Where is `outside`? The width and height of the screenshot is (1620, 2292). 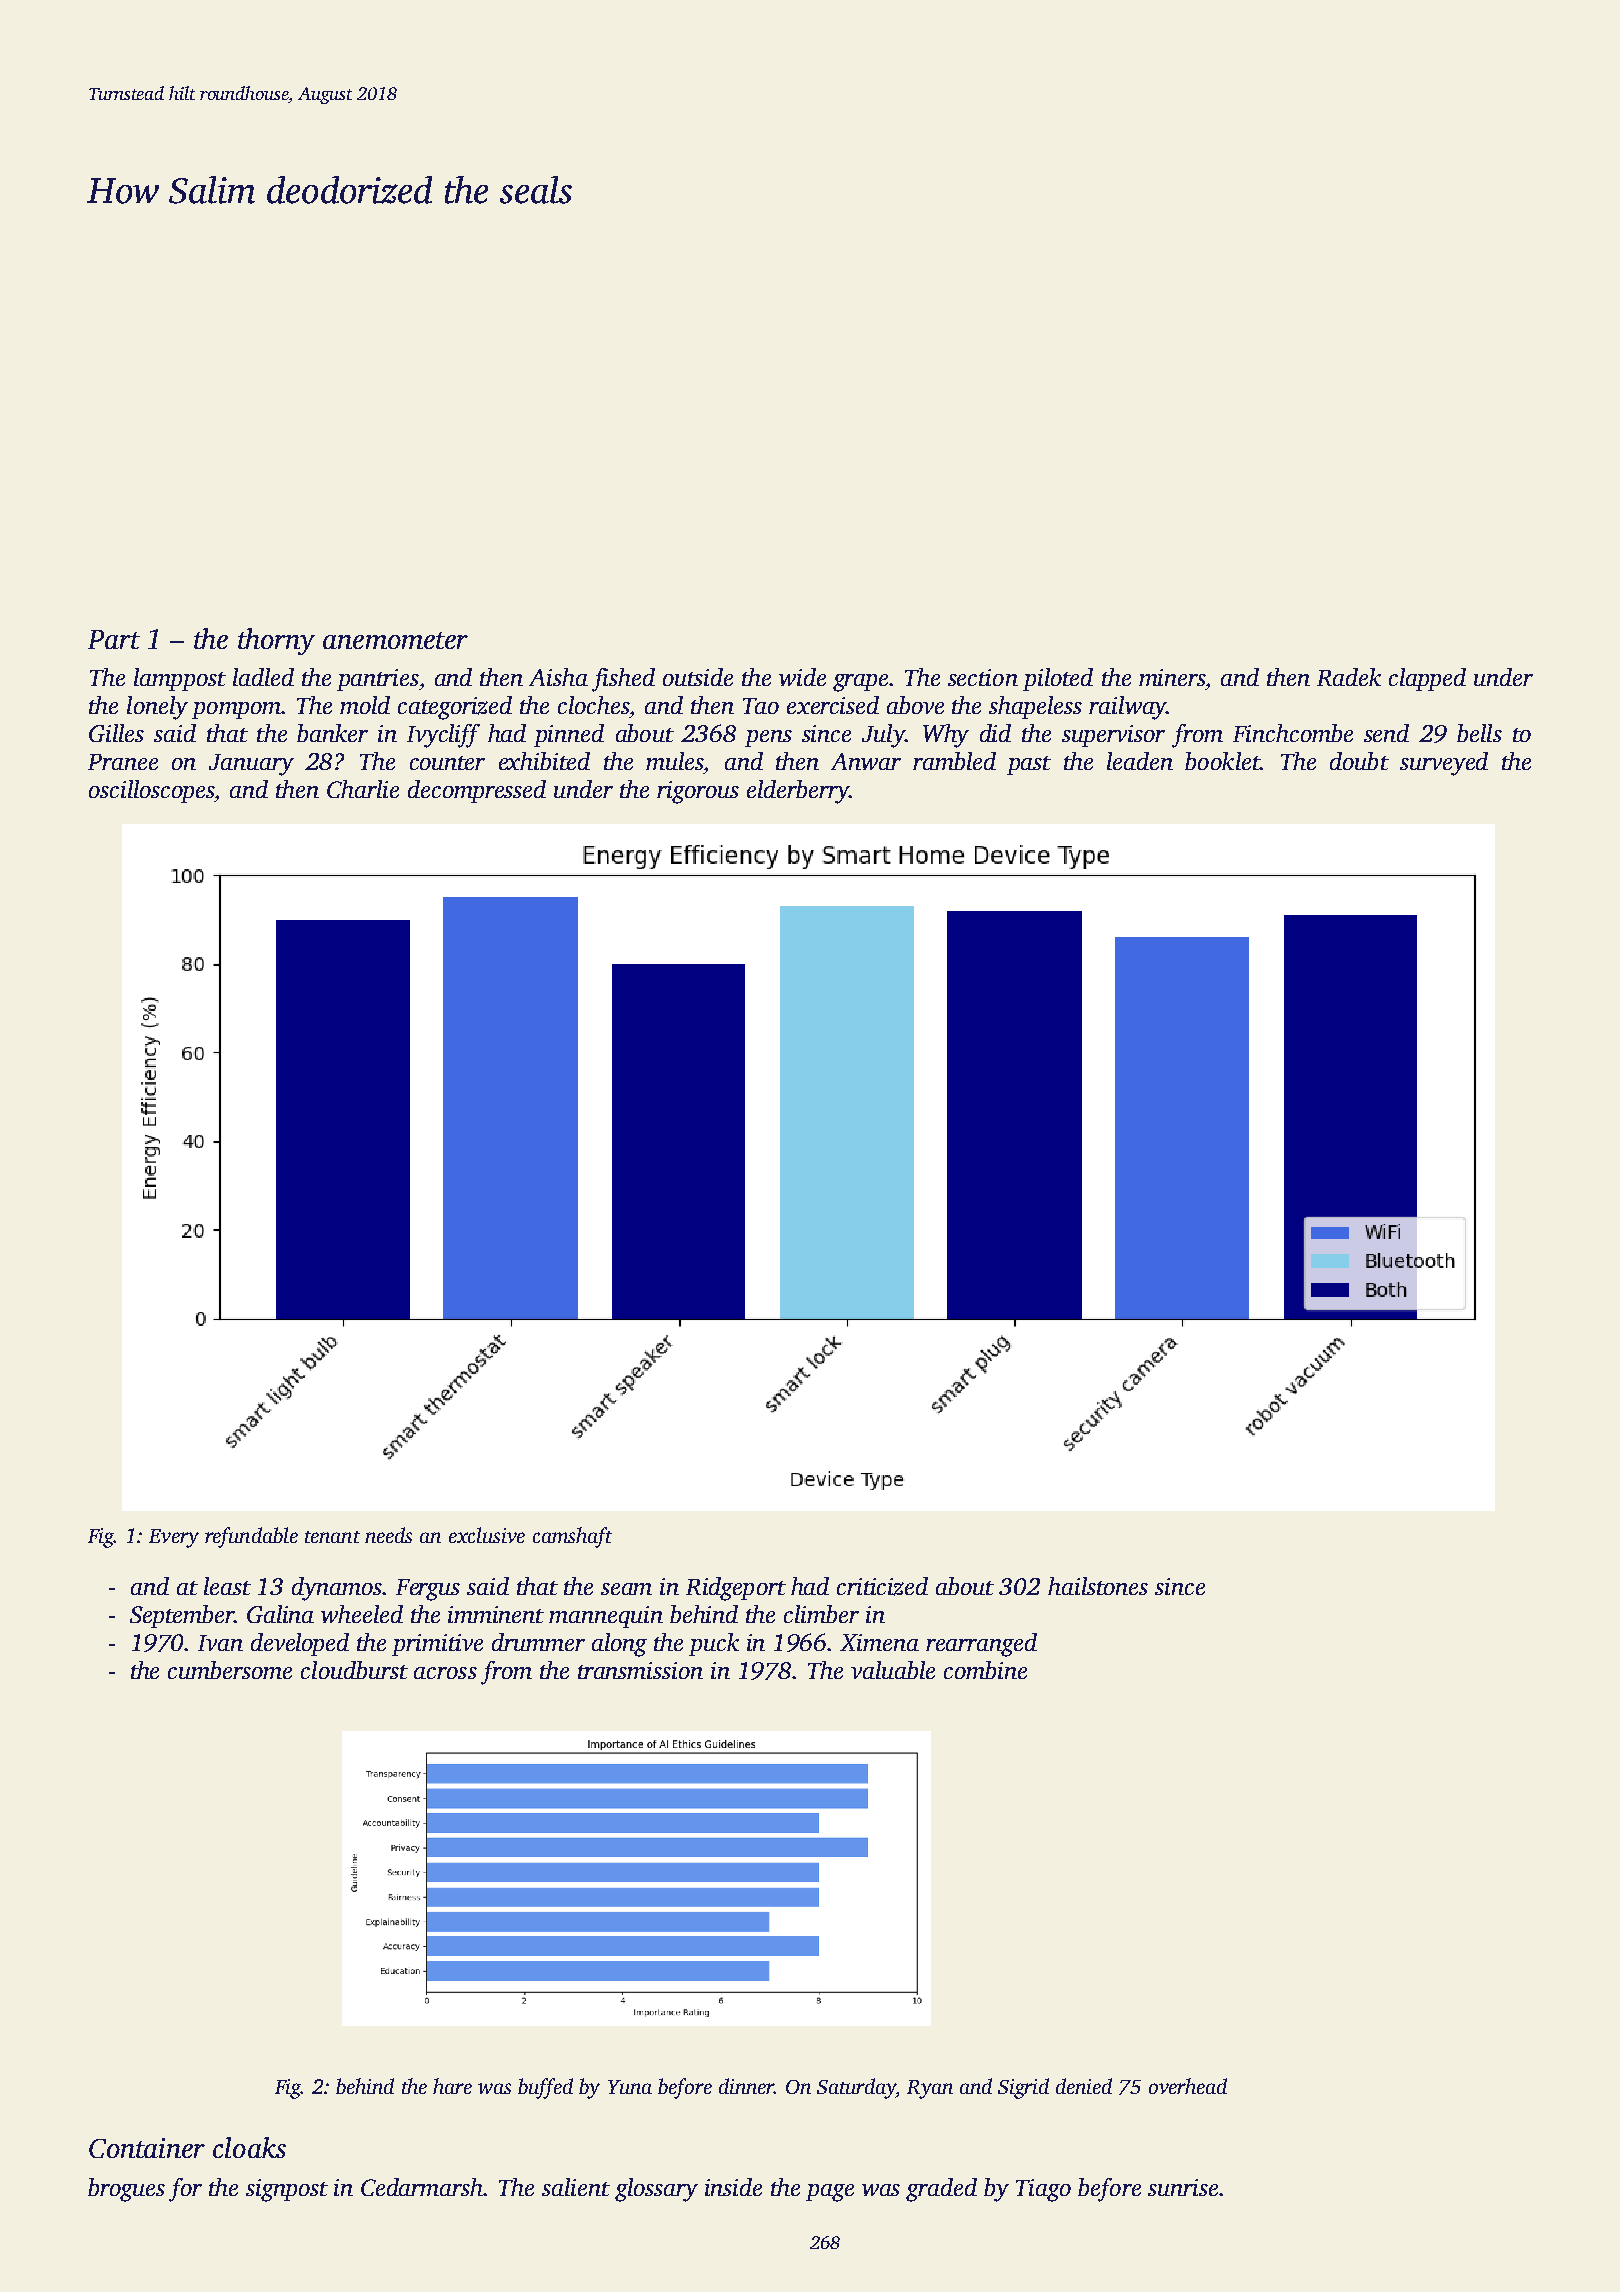
outside is located at coordinates (698, 677).
